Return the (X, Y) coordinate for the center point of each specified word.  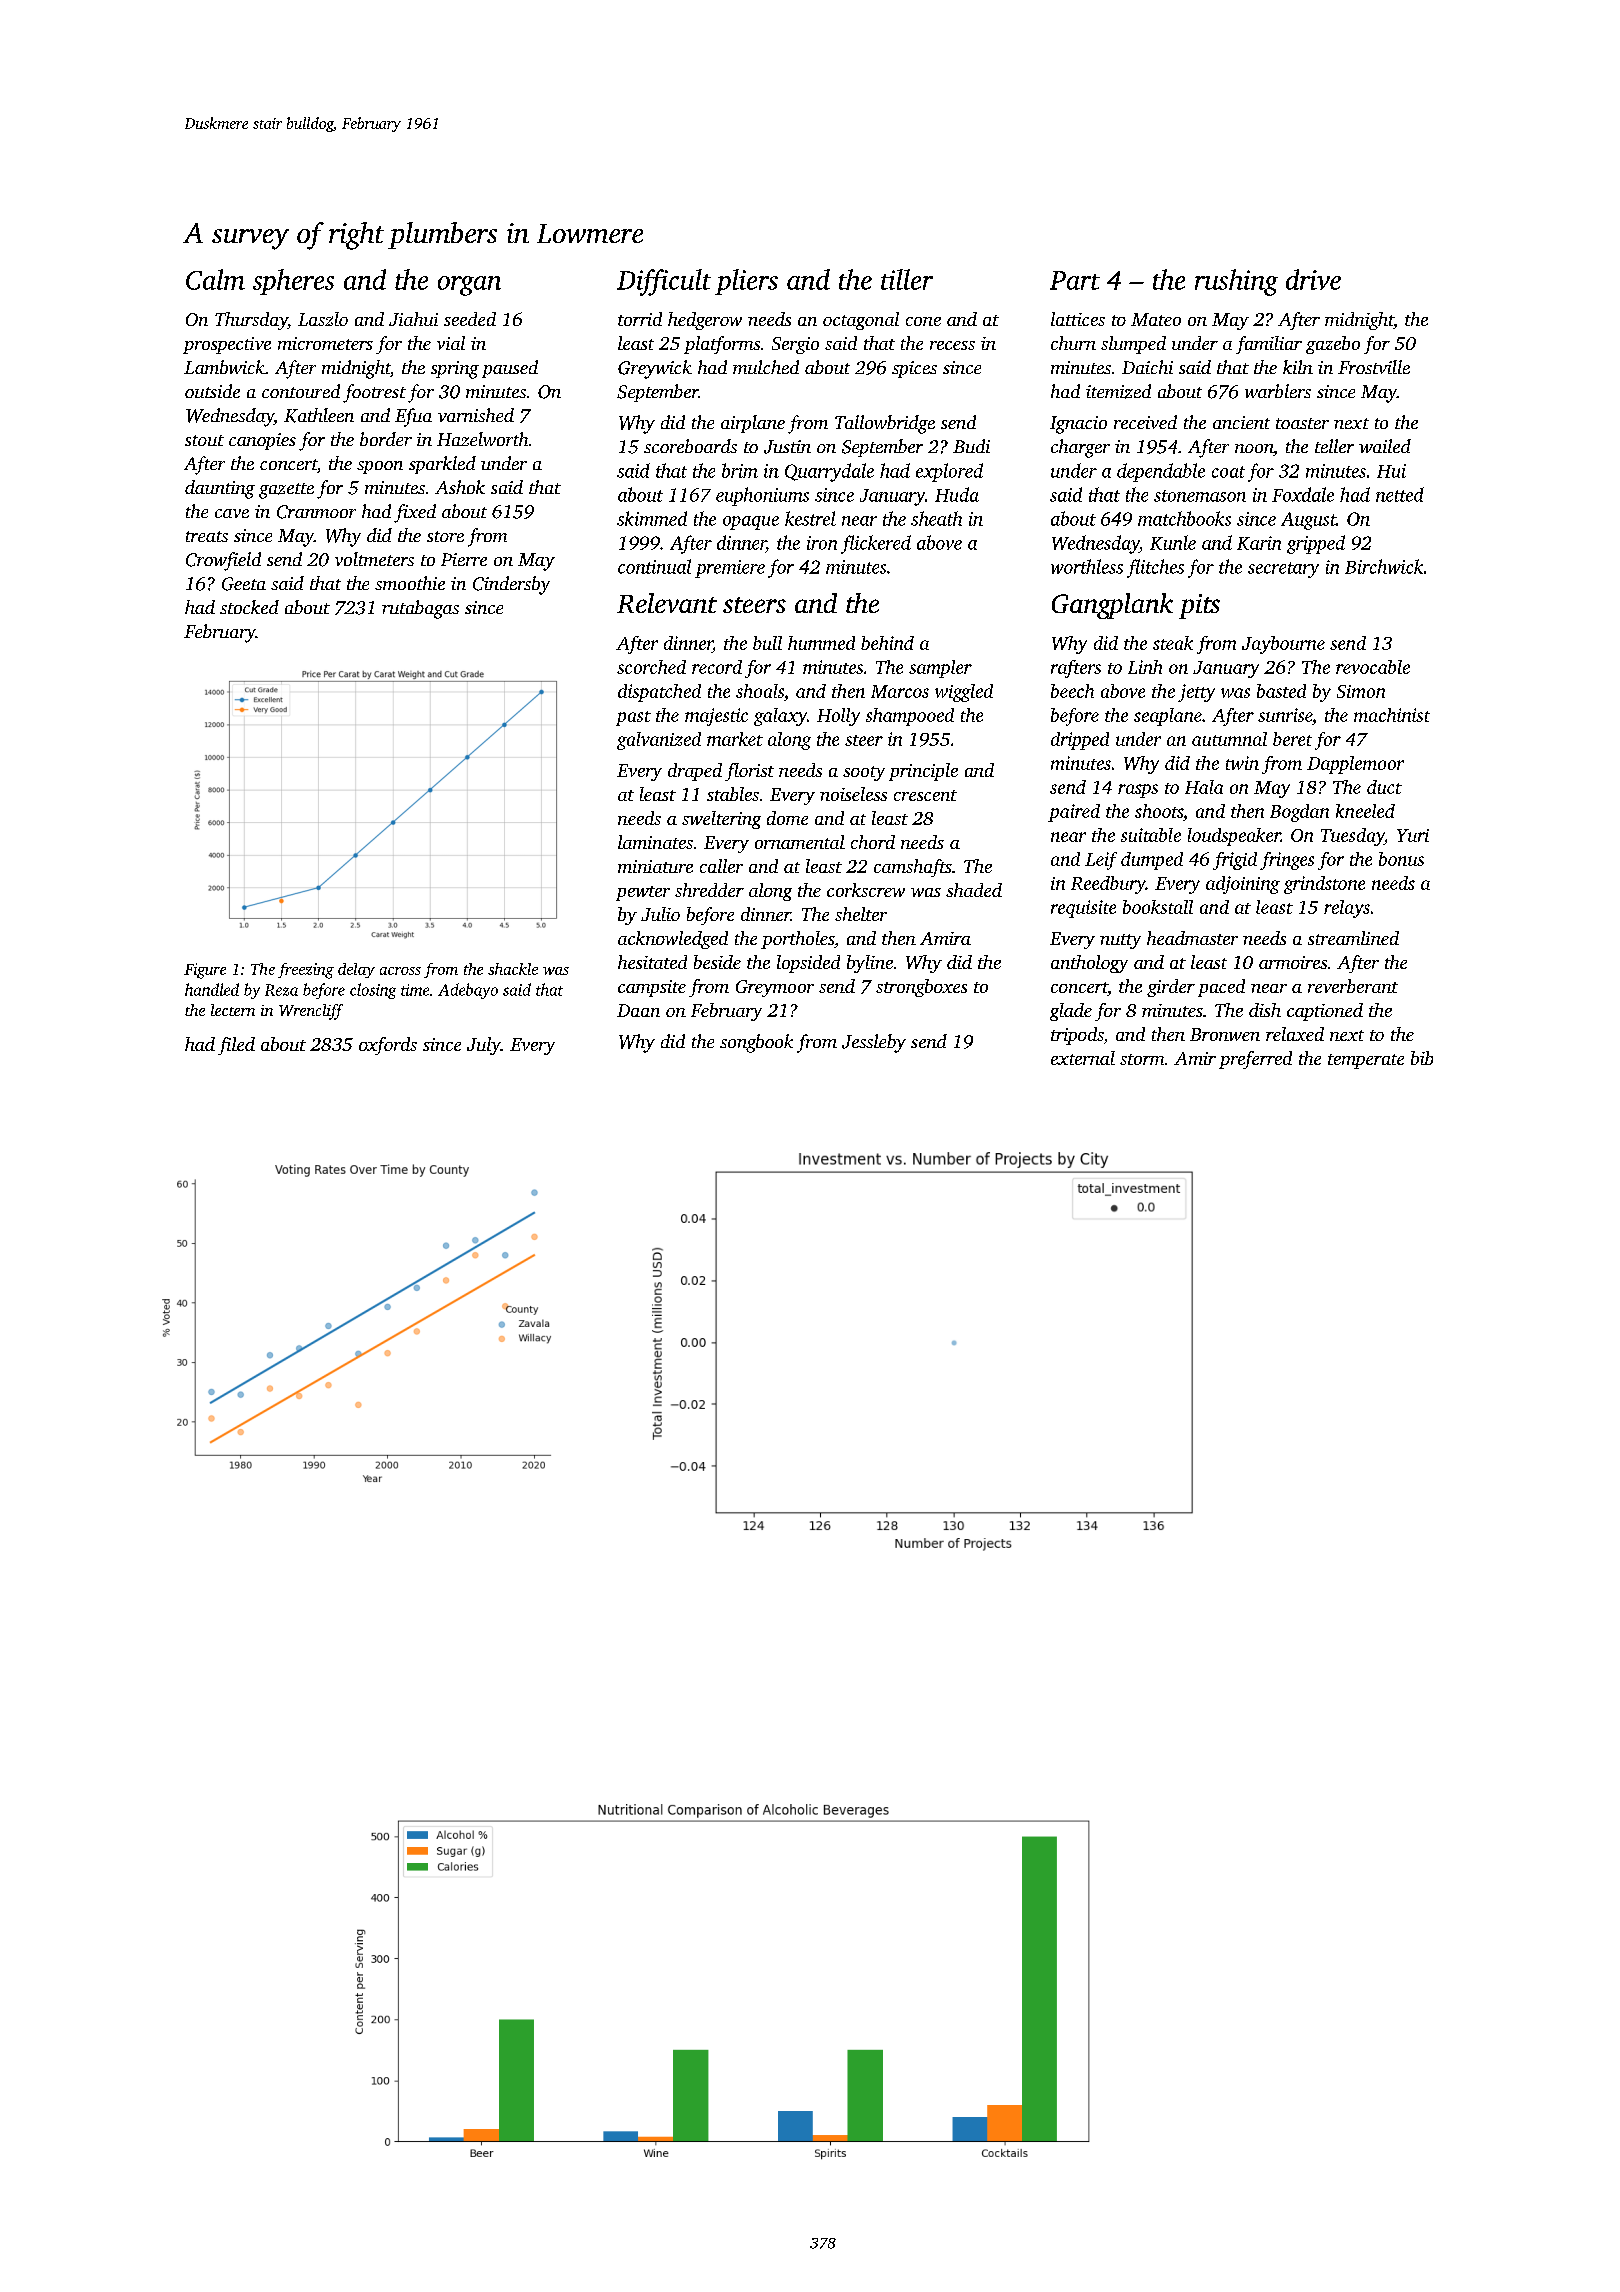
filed (236, 1046)
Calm (215, 279)
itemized (1118, 391)
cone (923, 321)
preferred (1255, 1060)
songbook (756, 1043)
